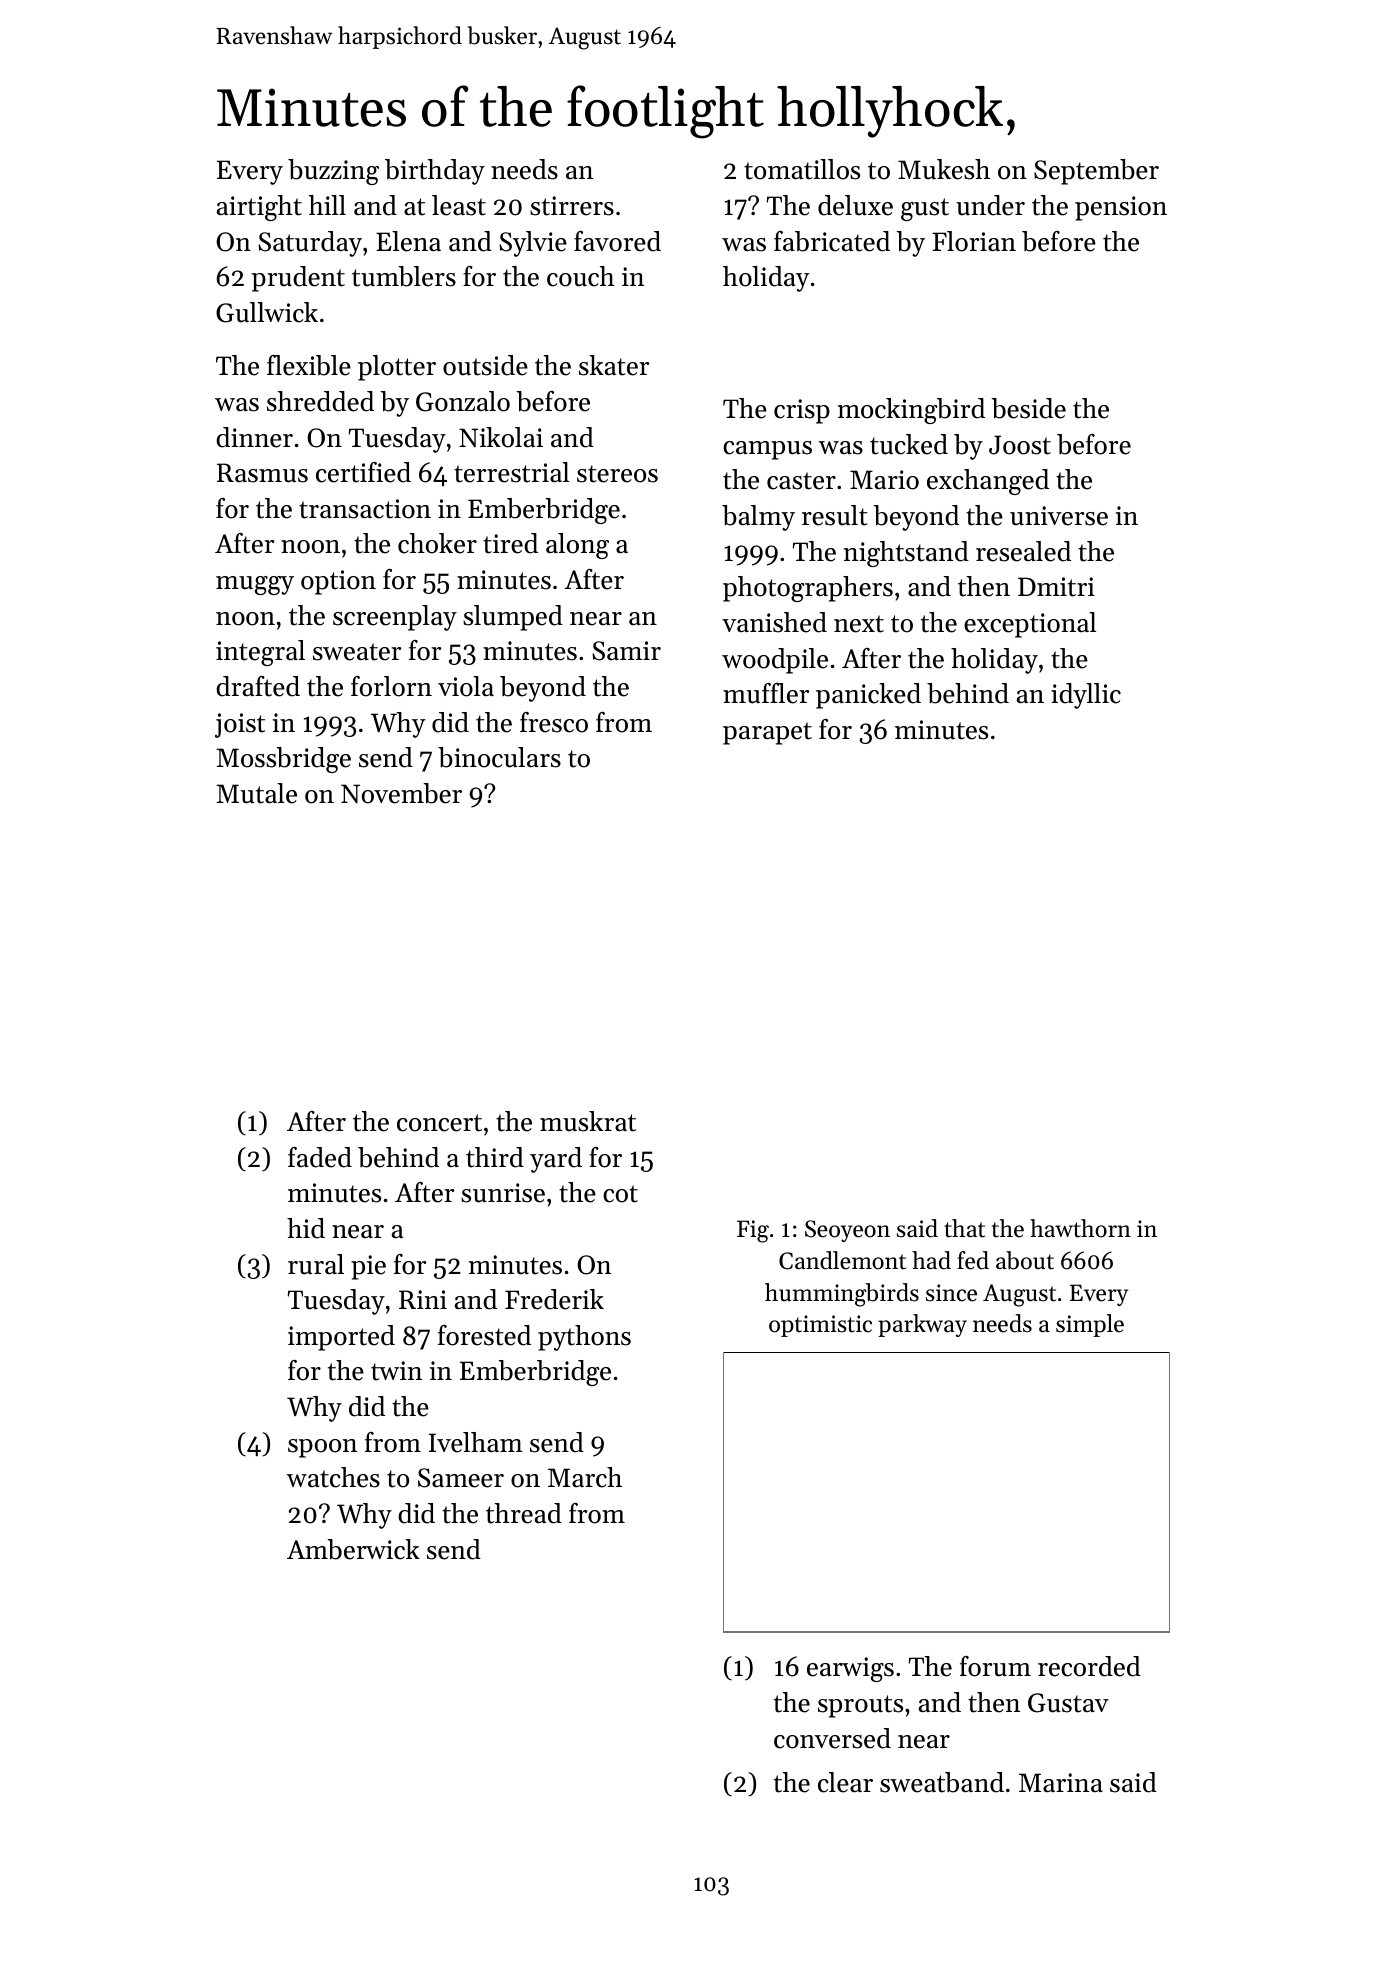  Describe the element at coordinates (353, 1549) in the screenshot. I see `Amberwick` at that location.
